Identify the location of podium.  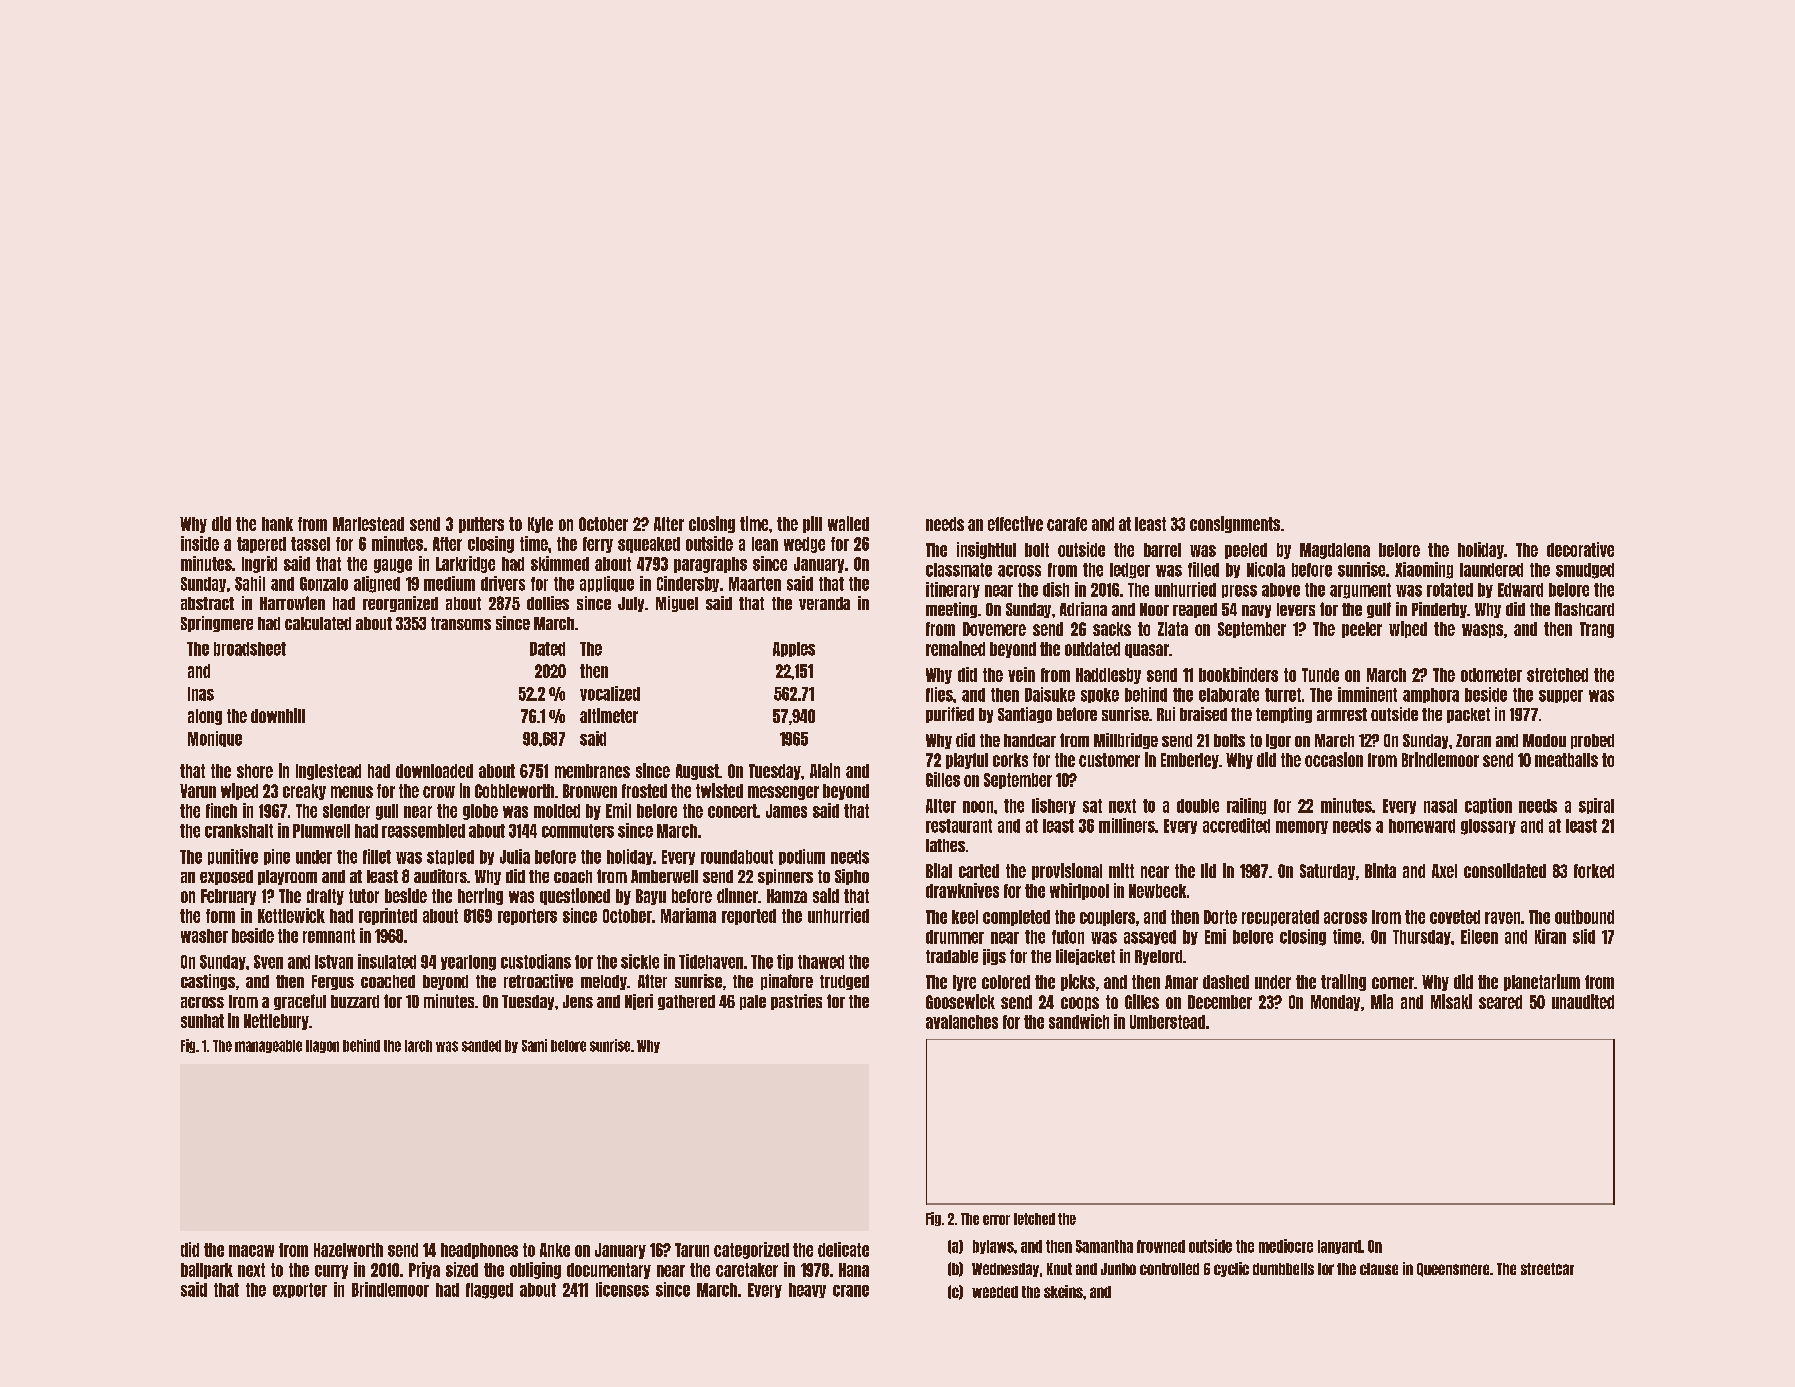
(802, 857).
